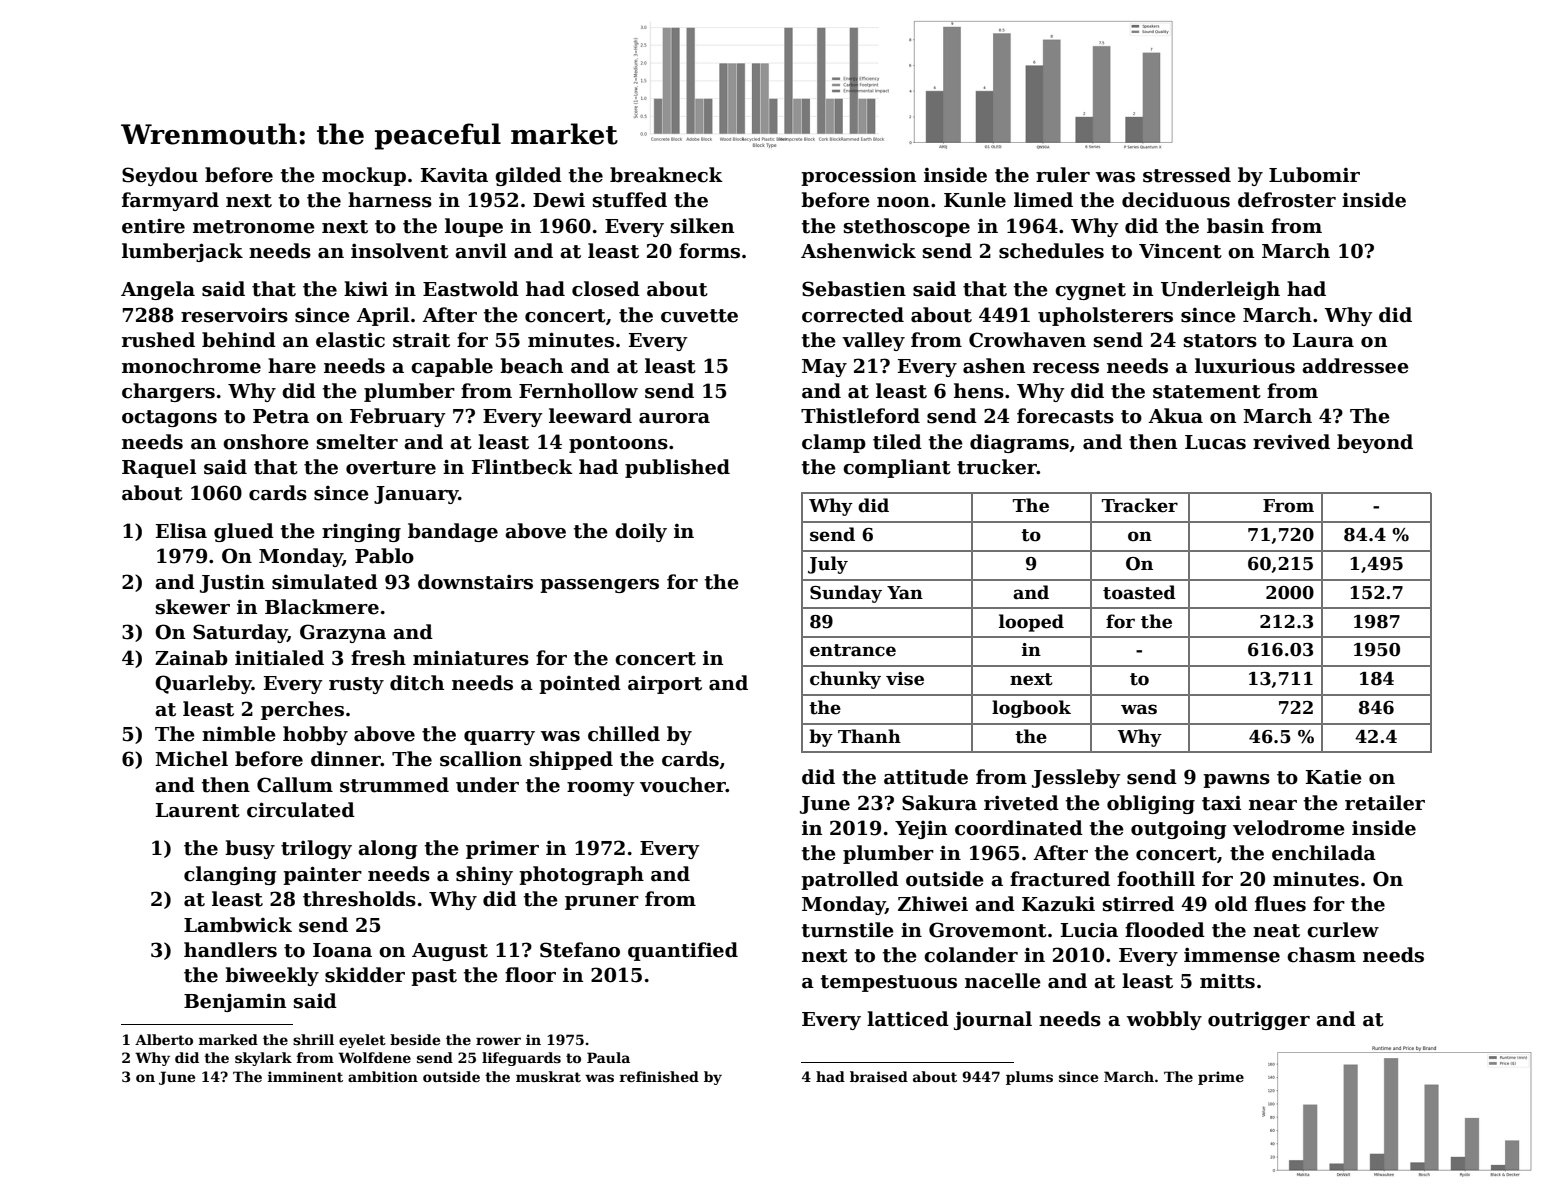 This screenshot has height=1199, width=1552. Describe the element at coordinates (1375, 443) in the screenshot. I see `beyond` at that location.
